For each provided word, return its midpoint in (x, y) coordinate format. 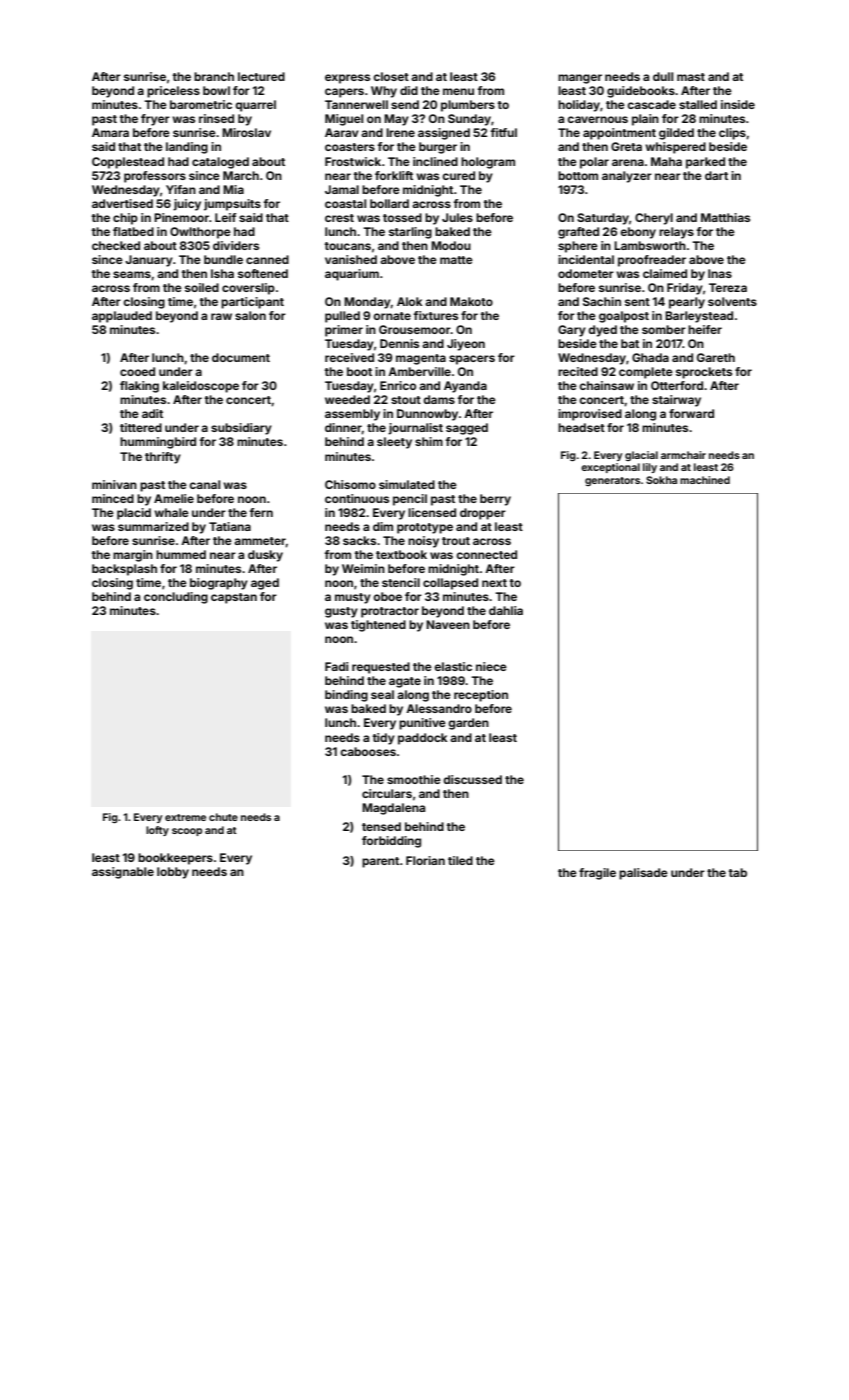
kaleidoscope (201, 387)
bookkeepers (175, 859)
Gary (572, 331)
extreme (185, 817)
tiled (460, 860)
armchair (683, 455)
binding (346, 696)
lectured (261, 76)
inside (738, 104)
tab (737, 872)
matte (456, 260)
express (347, 79)
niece (491, 666)
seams (132, 274)
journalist (415, 429)
